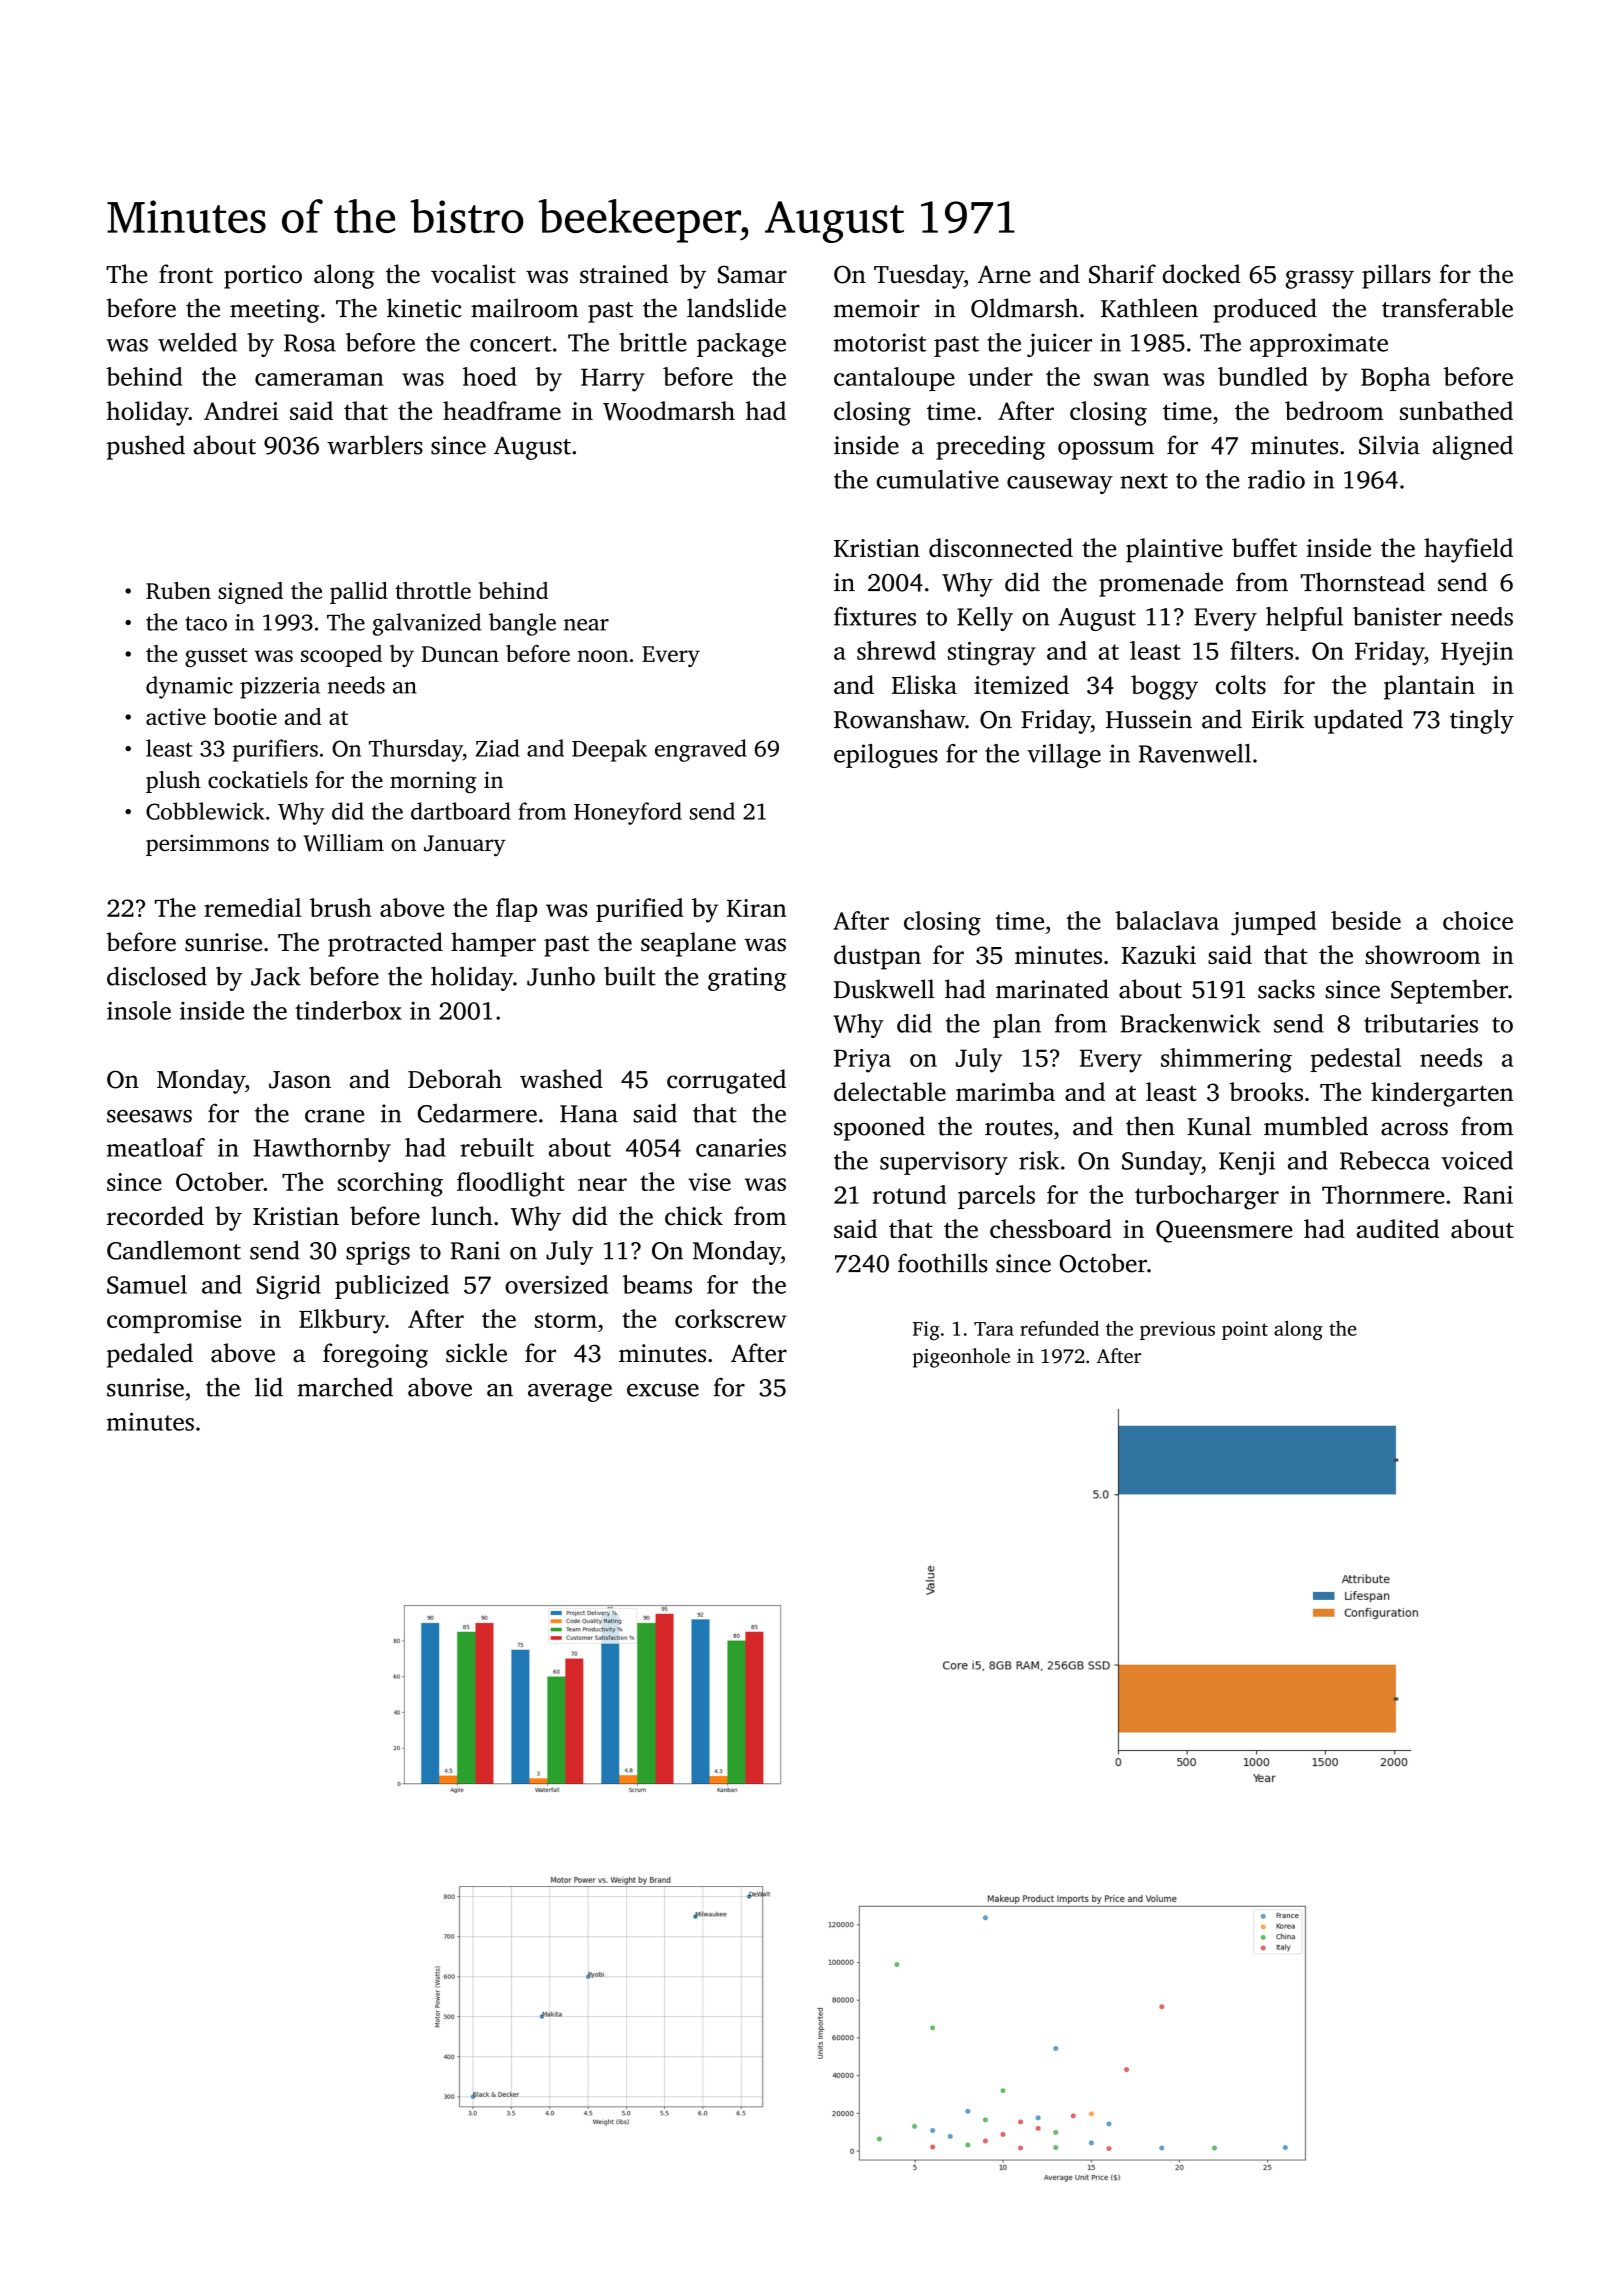  What do you see at coordinates (1263, 376) in the screenshot?
I see `bundled` at bounding box center [1263, 376].
